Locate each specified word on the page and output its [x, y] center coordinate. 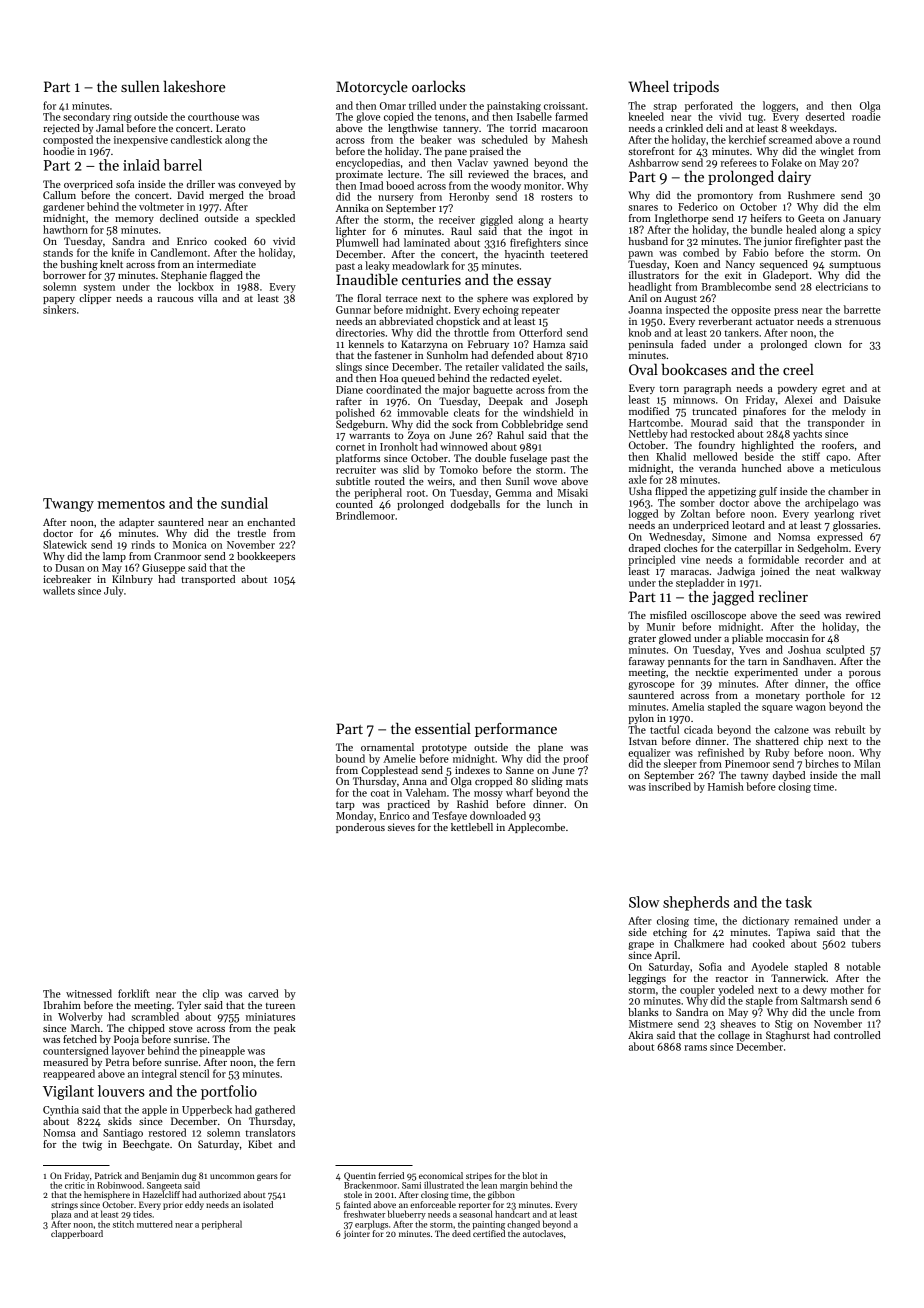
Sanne [520, 770]
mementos [131, 504]
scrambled [155, 1016]
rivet [870, 514]
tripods [696, 87]
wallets [59, 590]
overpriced [88, 185]
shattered [777, 741]
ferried [391, 1175]
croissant [564, 106]
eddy [194, 1205]
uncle [842, 1012]
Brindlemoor [365, 515]
